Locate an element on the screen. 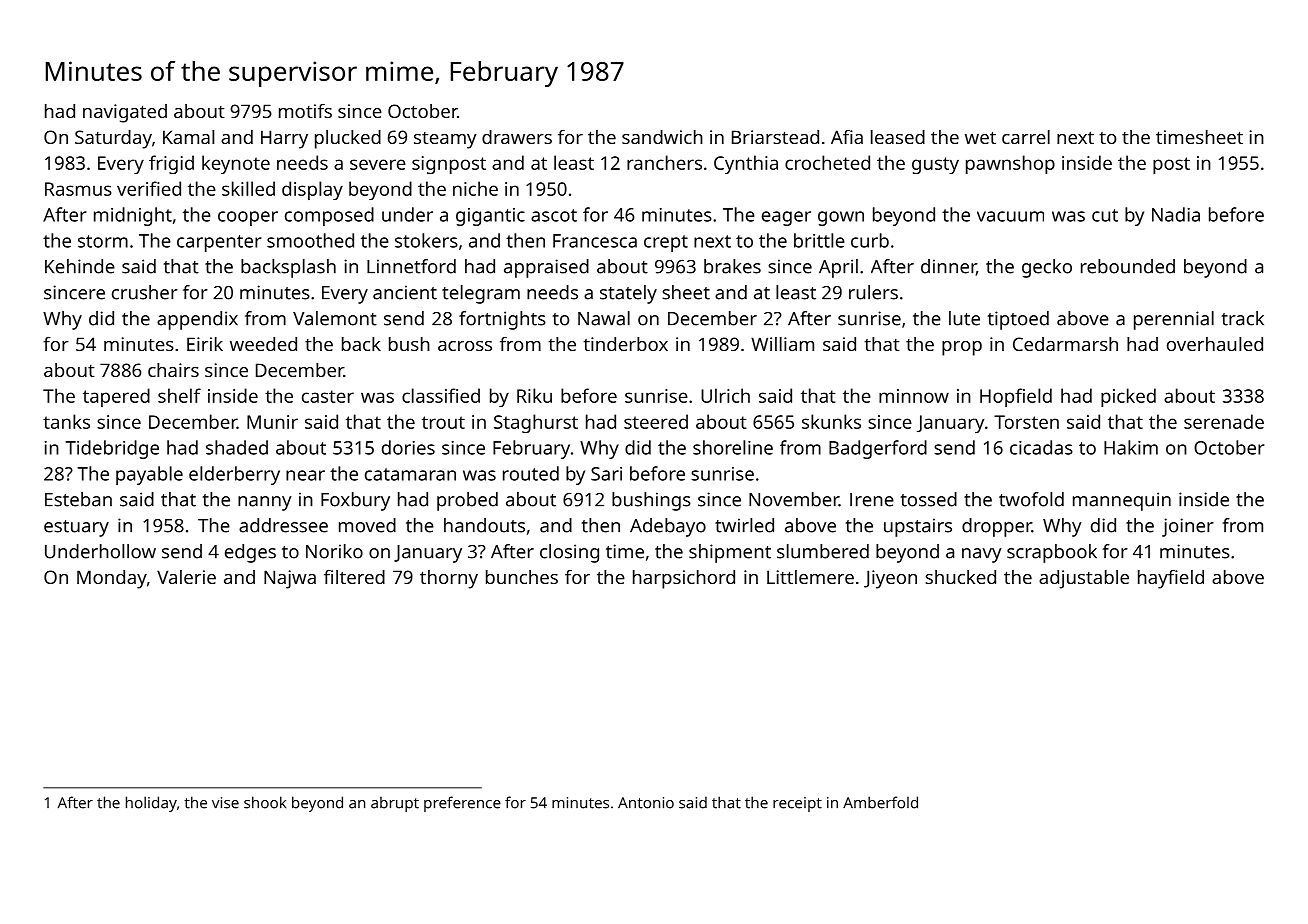 The image size is (1308, 924). picked is located at coordinates (1128, 397).
